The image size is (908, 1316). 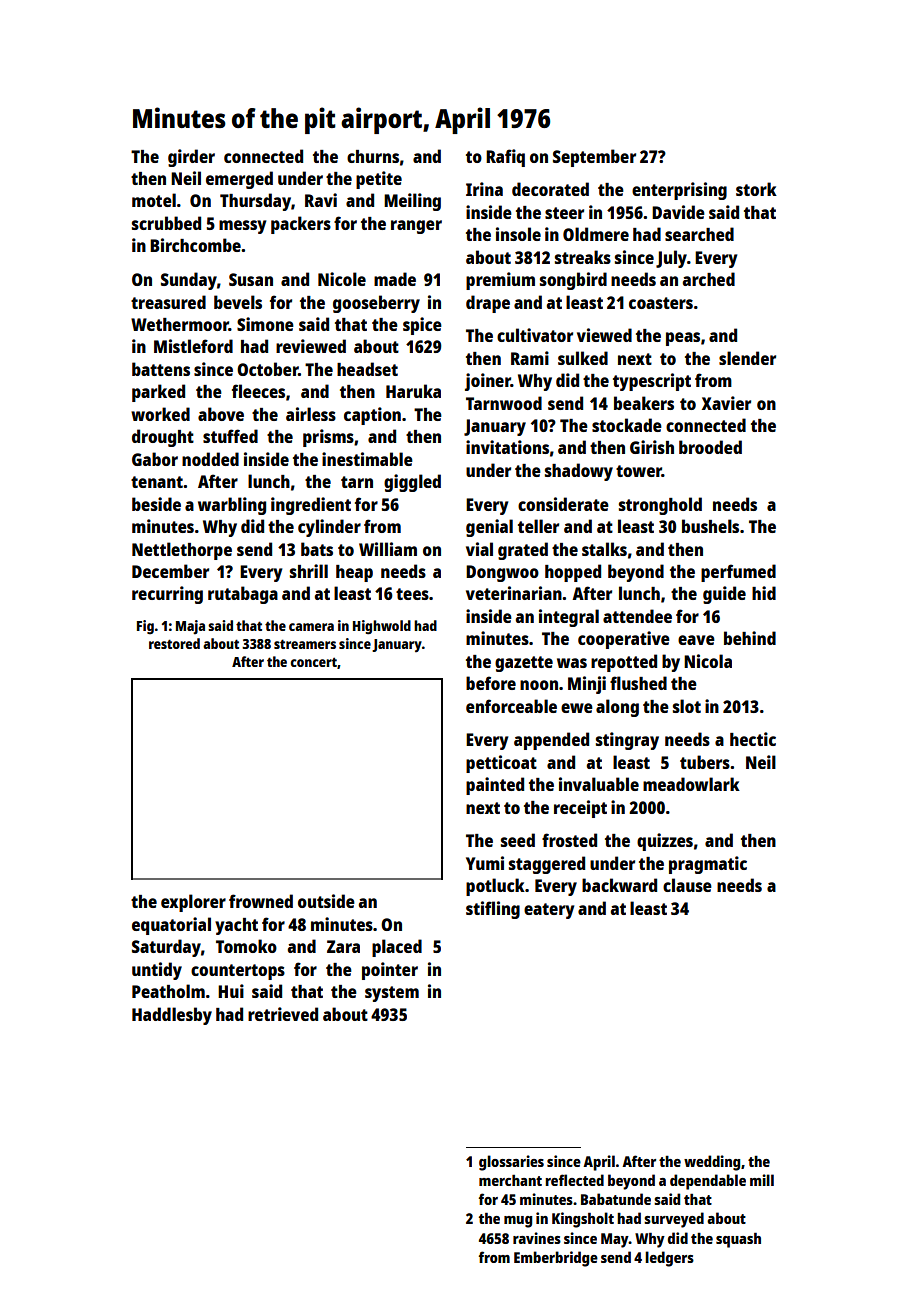 I want to click on rutabaga, so click(x=243, y=595).
